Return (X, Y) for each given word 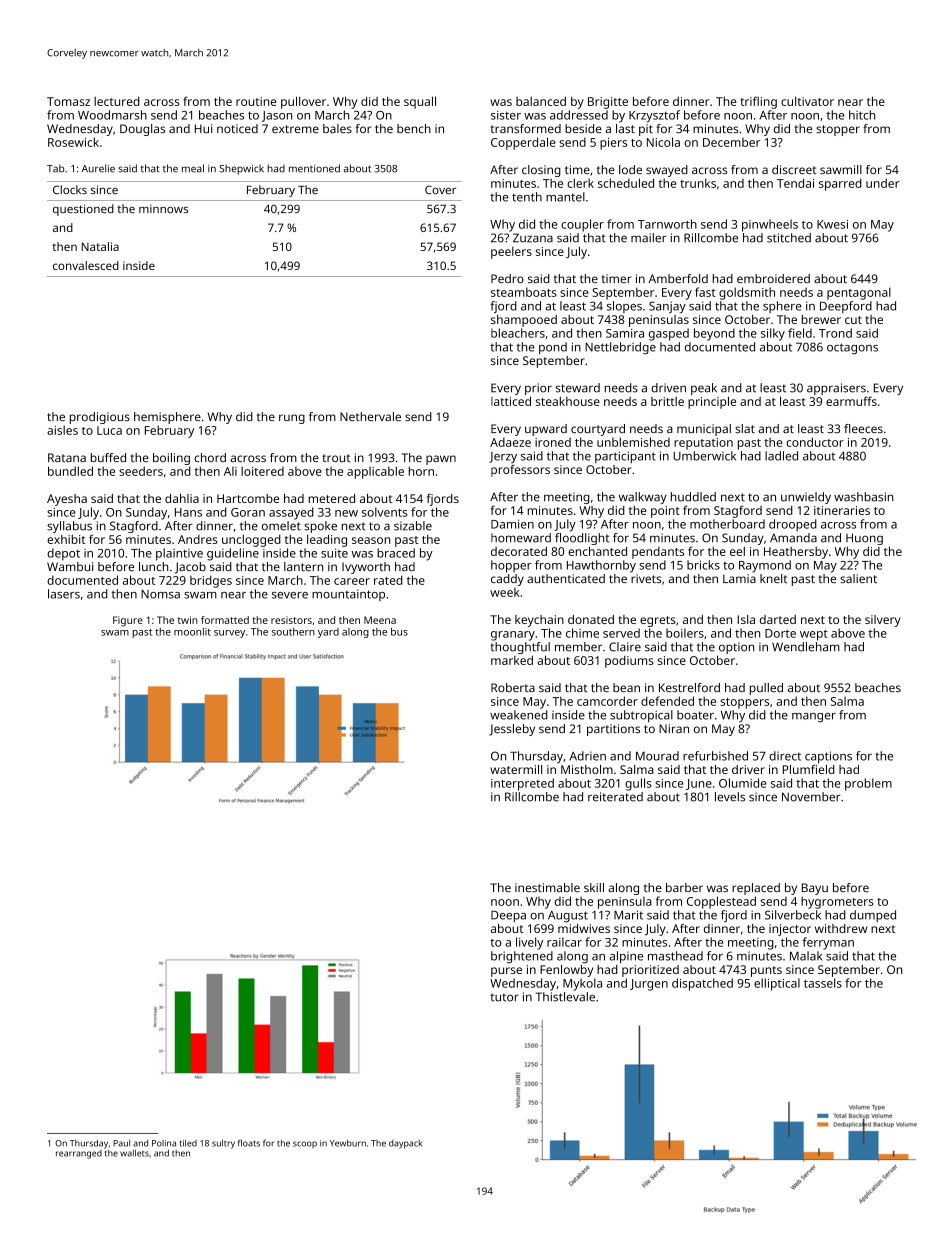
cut (853, 320)
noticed (237, 128)
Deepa (508, 916)
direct (785, 756)
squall (420, 102)
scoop (305, 1144)
